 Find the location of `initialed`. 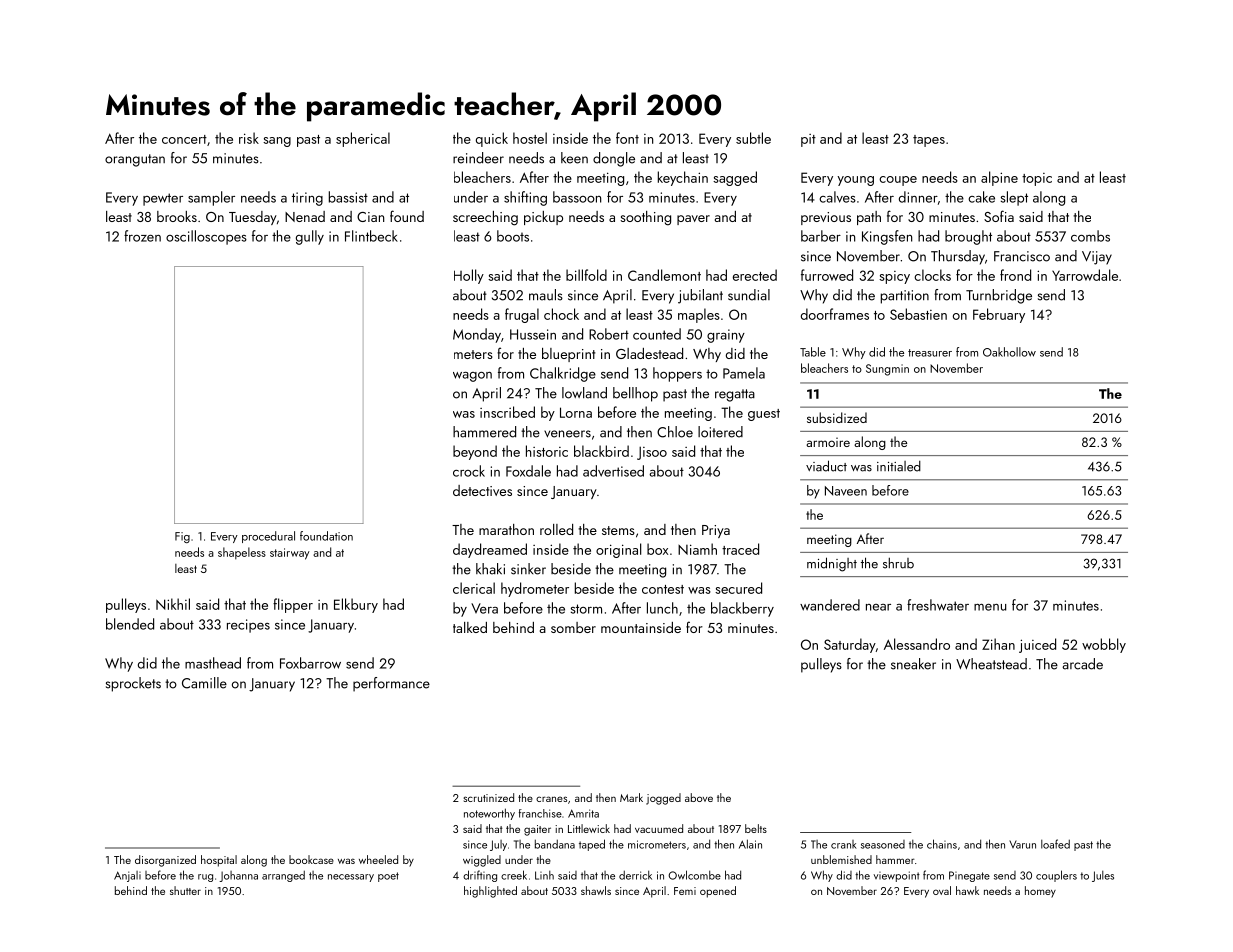

initialed is located at coordinates (899, 466).
